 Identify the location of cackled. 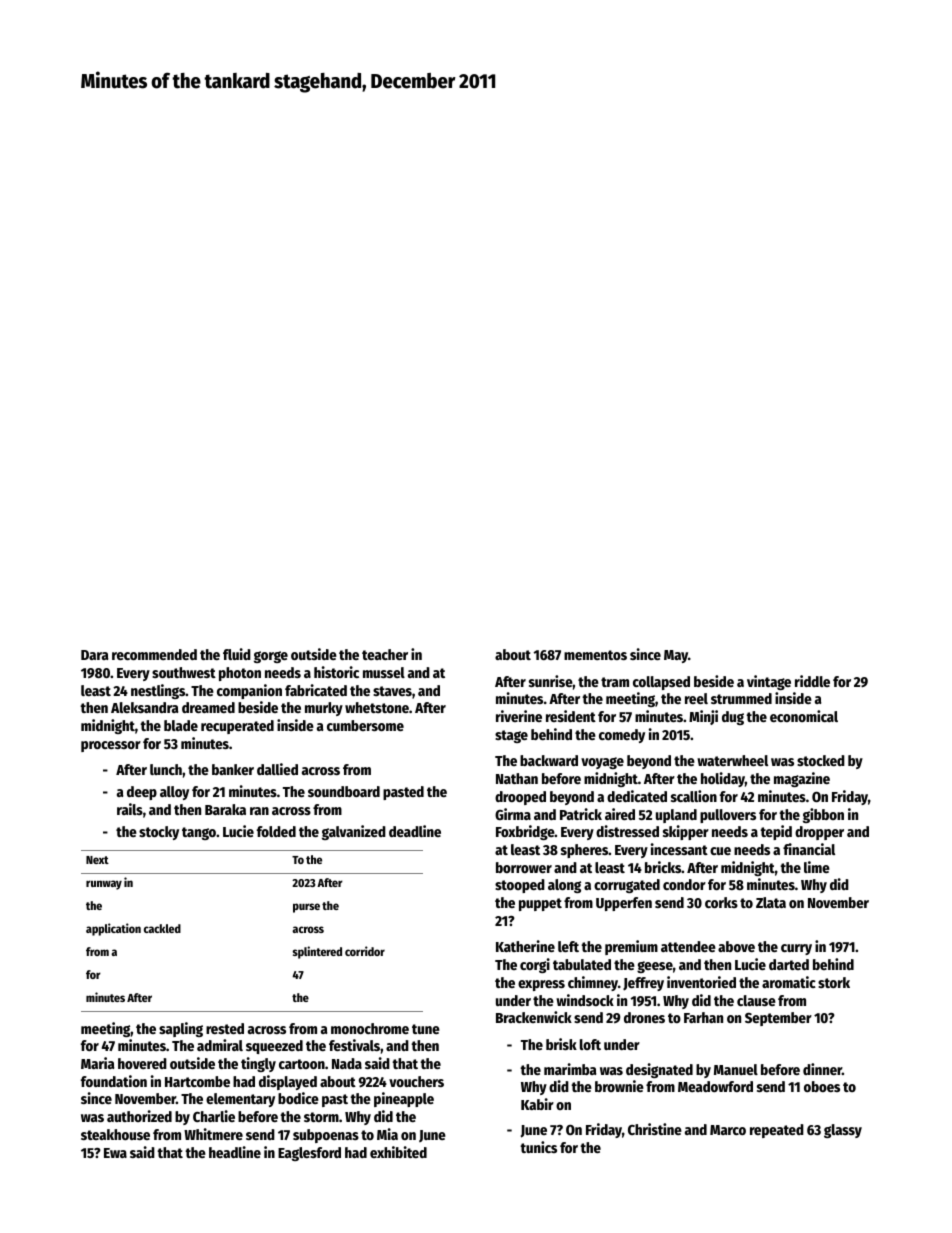
(162, 928).
